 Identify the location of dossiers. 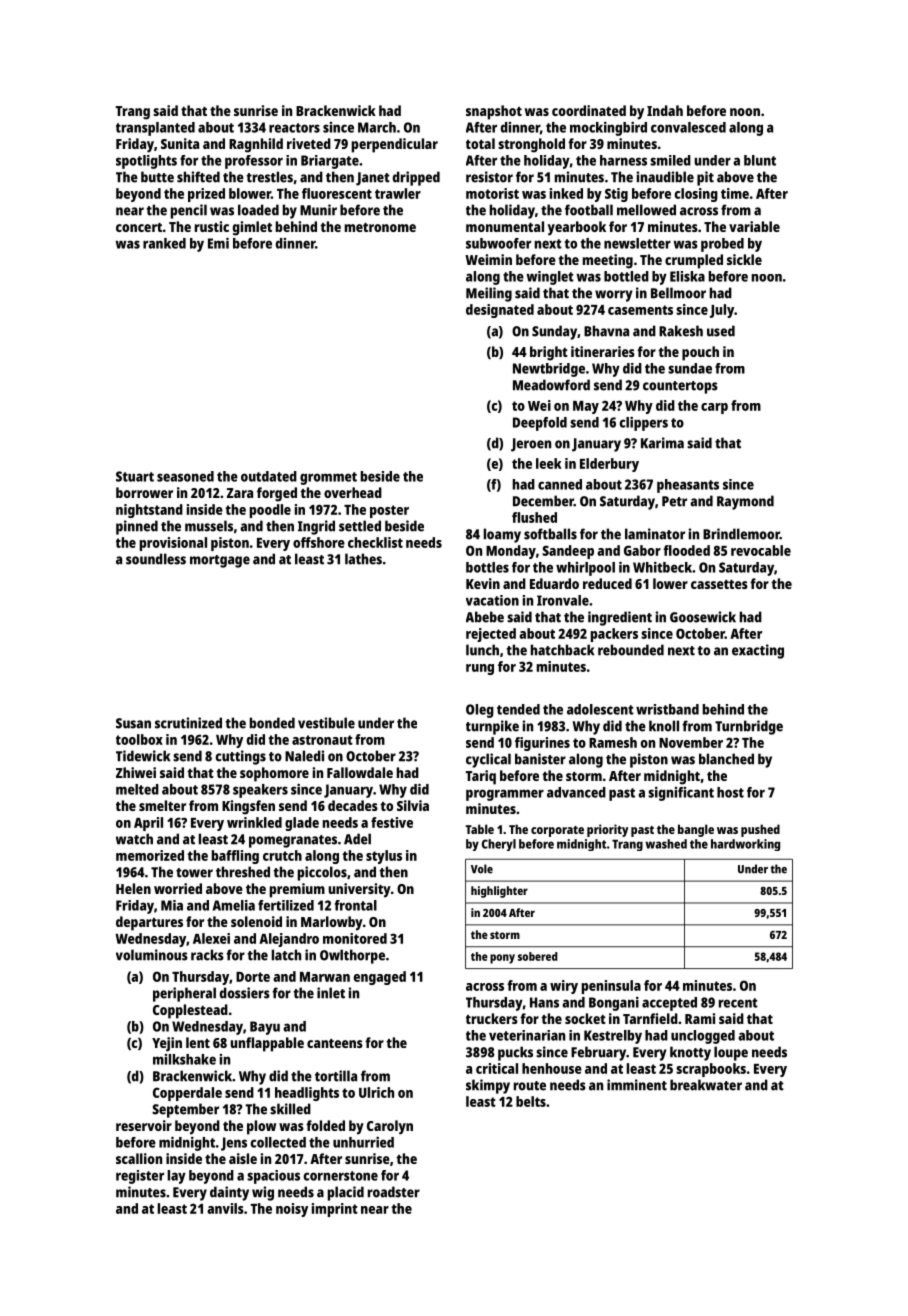
(245, 993).
